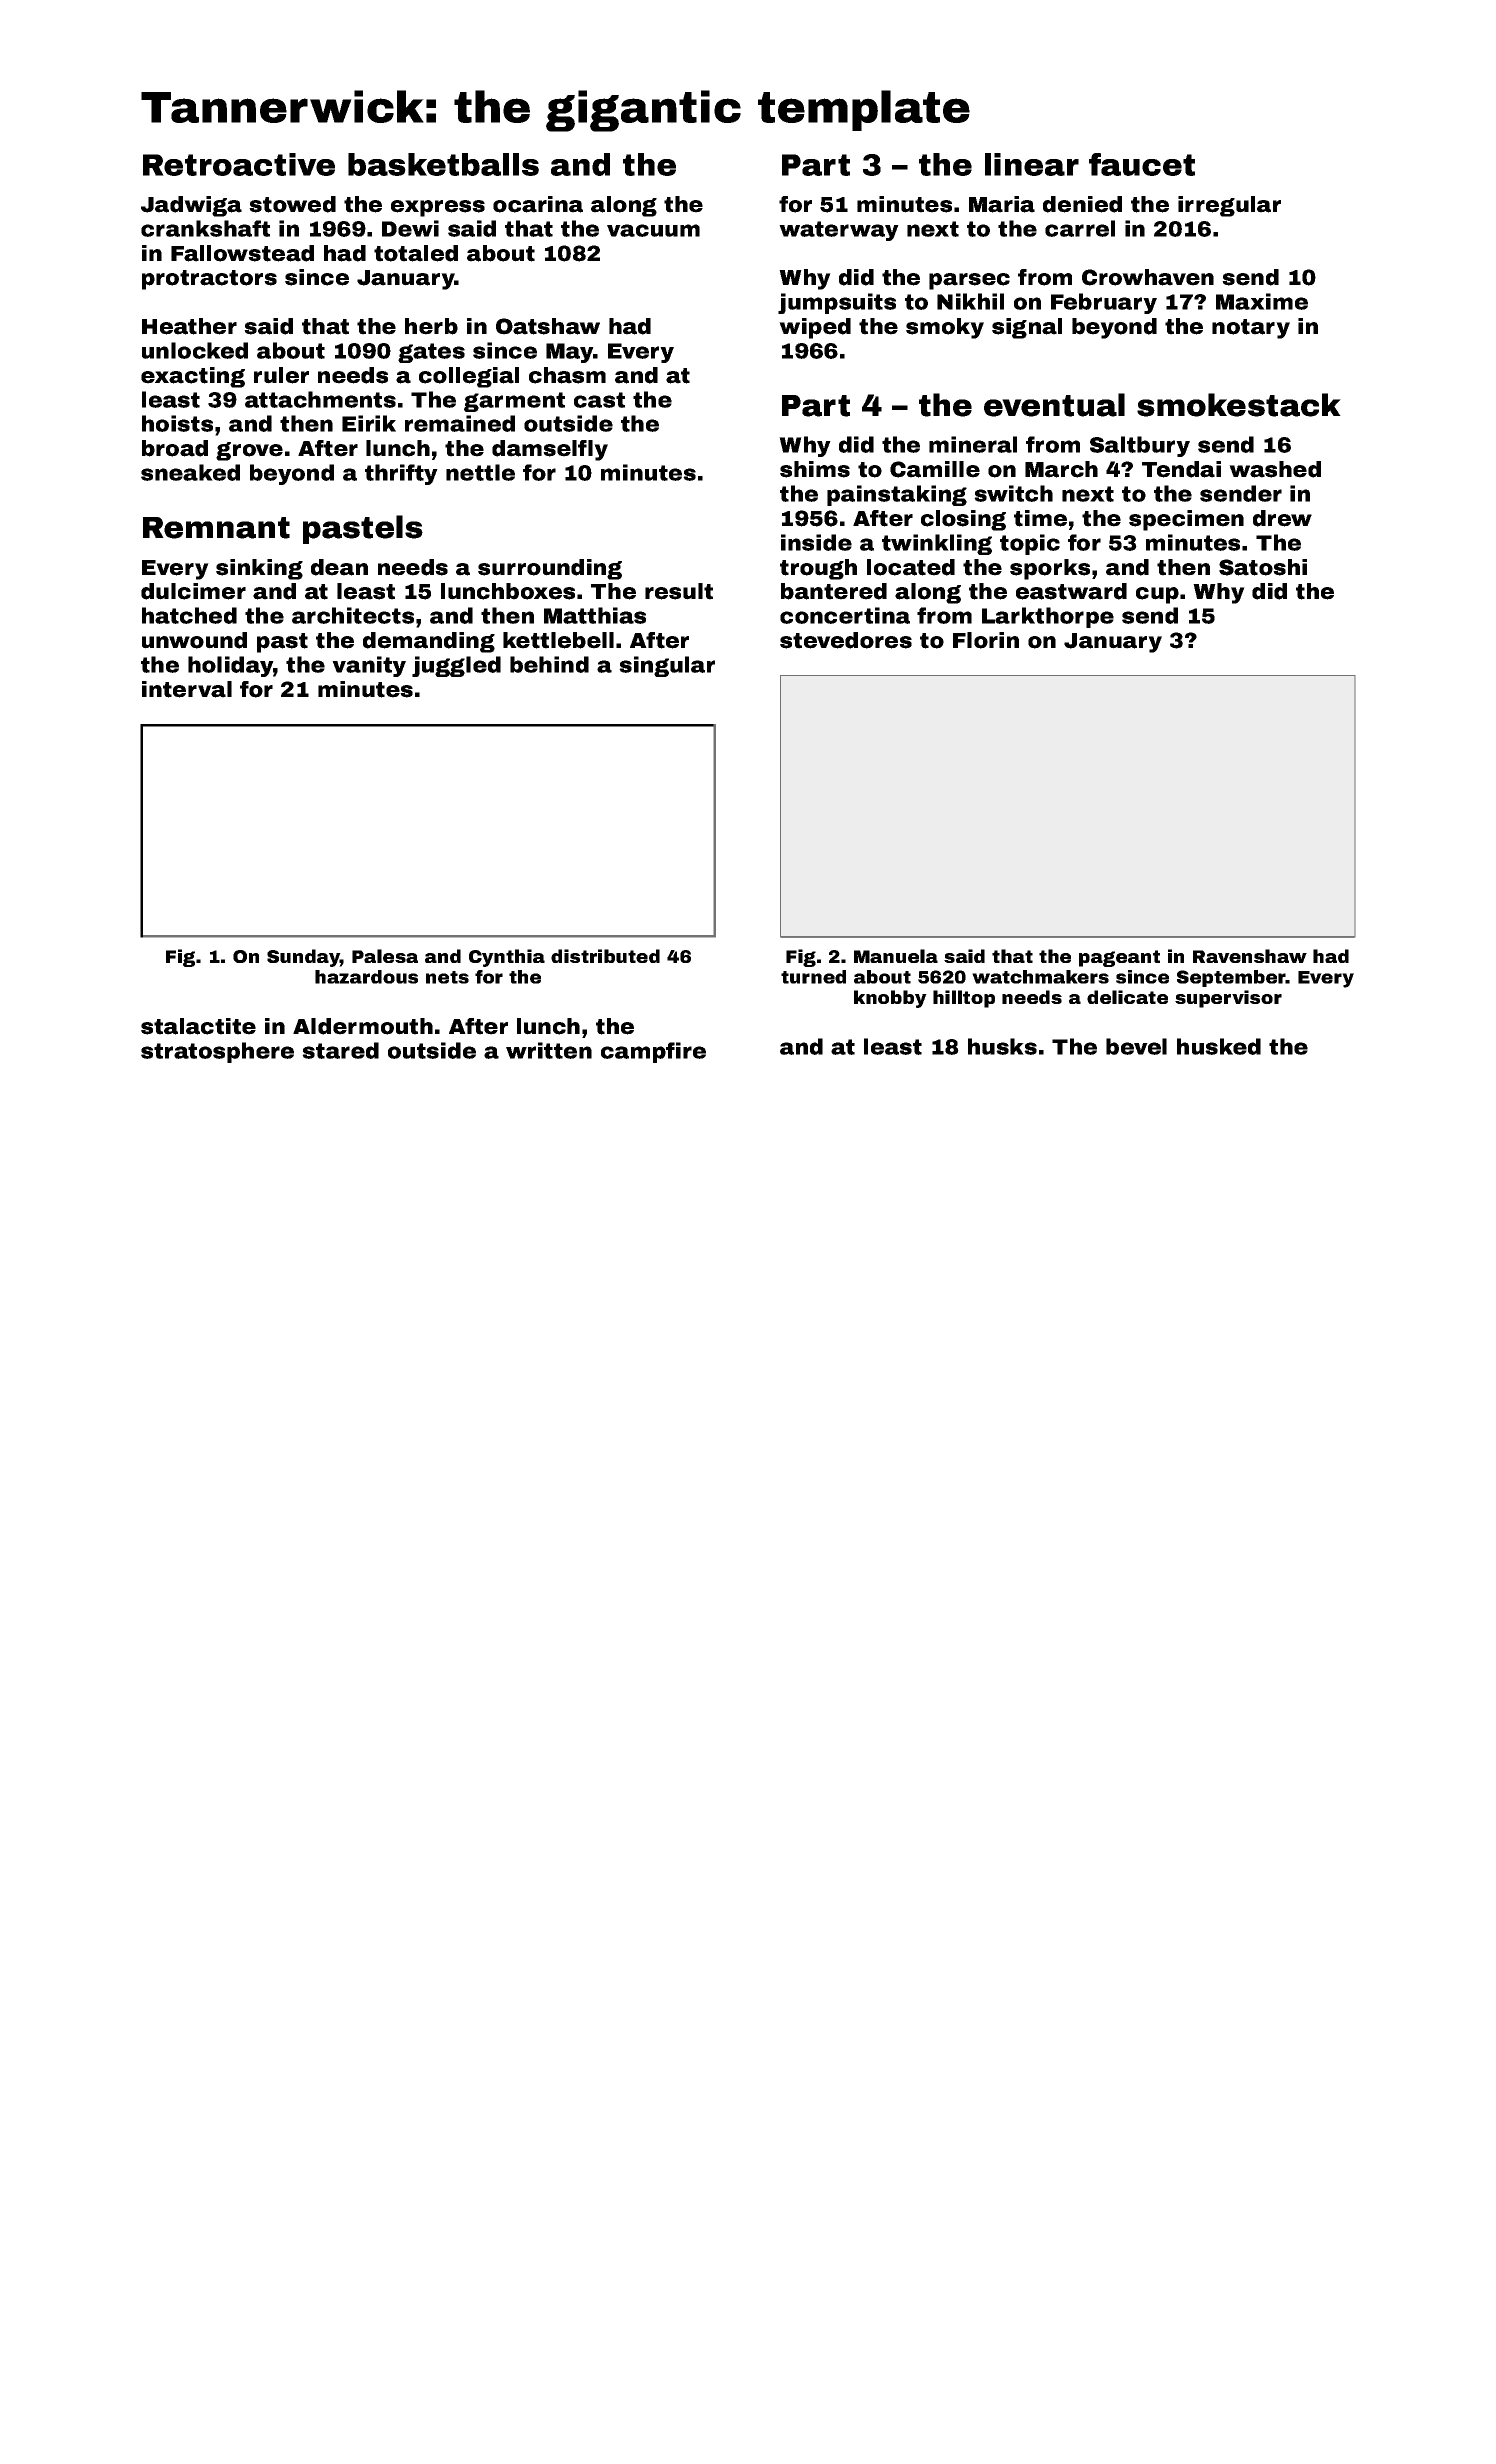  Describe the element at coordinates (1119, 958) in the screenshot. I see `pageant` at that location.
